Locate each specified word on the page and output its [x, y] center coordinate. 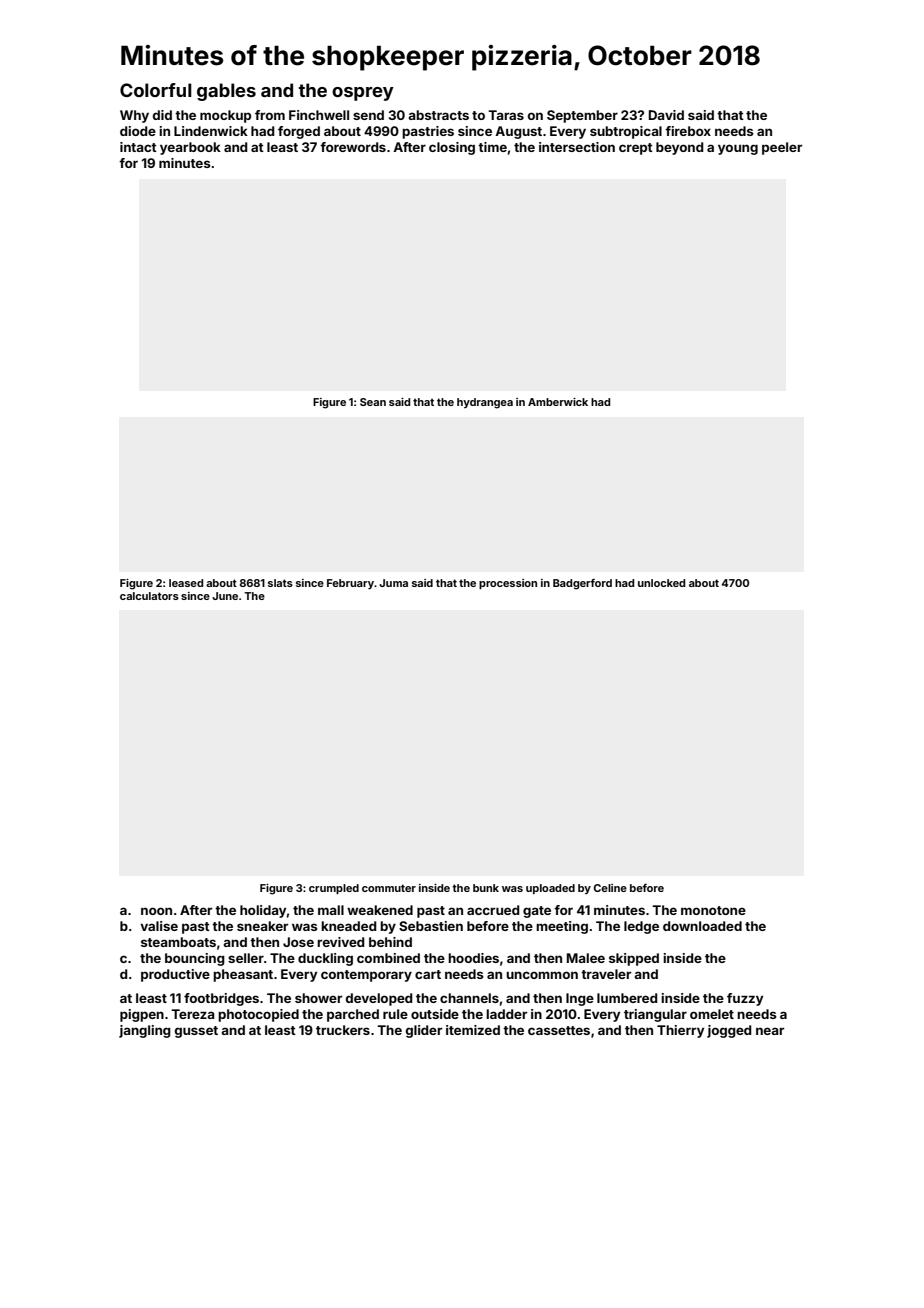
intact [138, 147]
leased [186, 583]
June [225, 596]
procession [508, 584]
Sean [373, 402]
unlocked [661, 583]
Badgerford [582, 584]
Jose [298, 942]
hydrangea [485, 403]
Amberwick [558, 402]
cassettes [559, 1030]
